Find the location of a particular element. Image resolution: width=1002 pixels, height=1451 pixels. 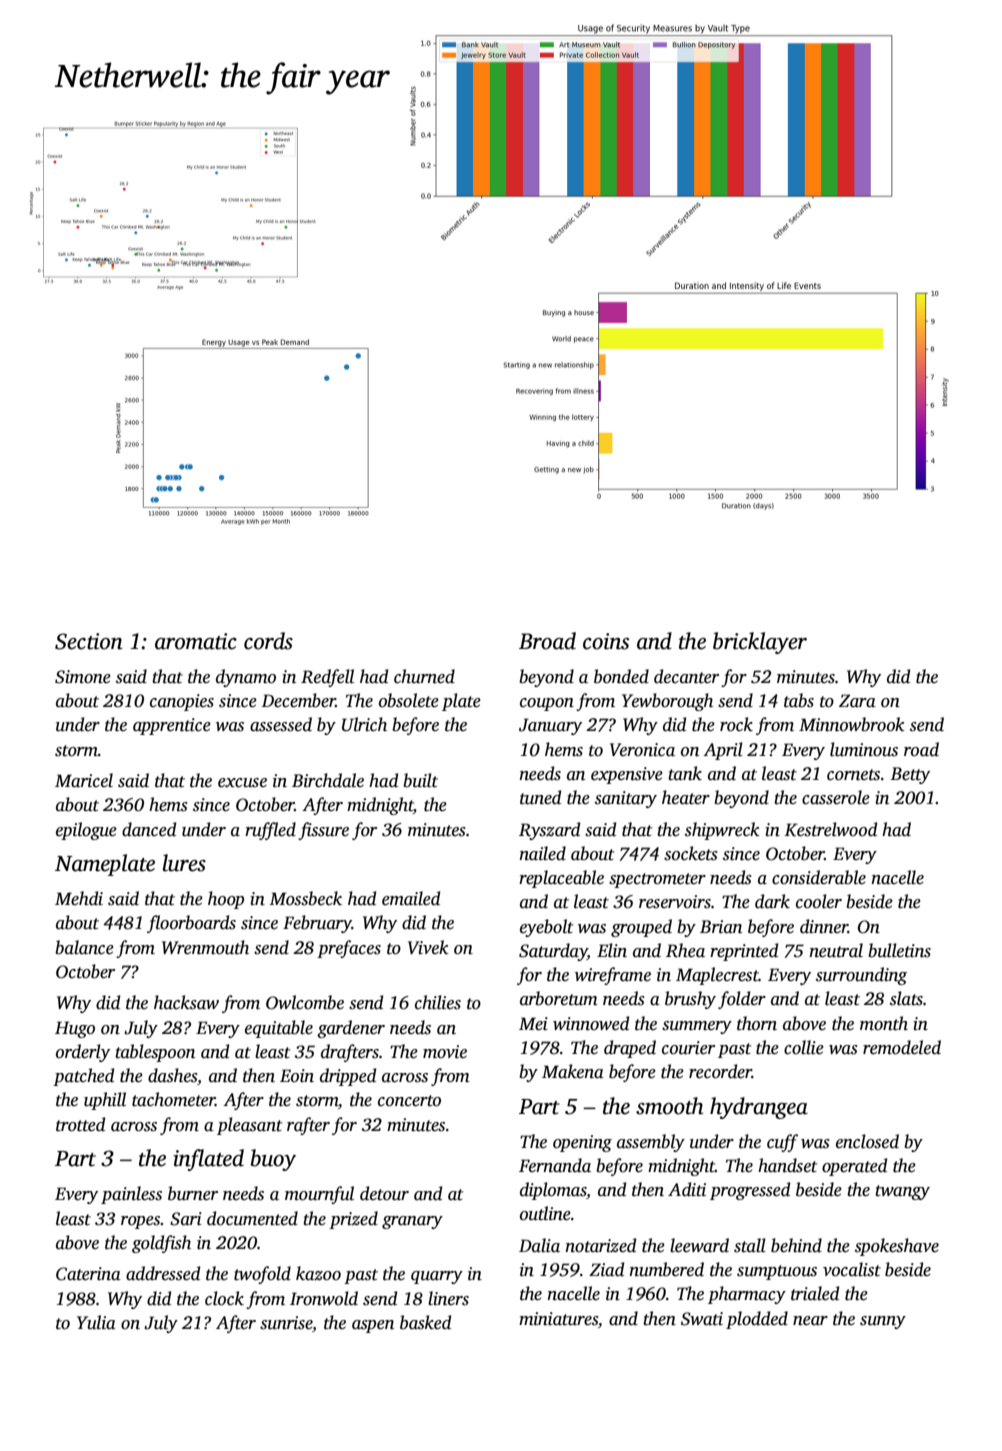

bulletins is located at coordinates (899, 950).
